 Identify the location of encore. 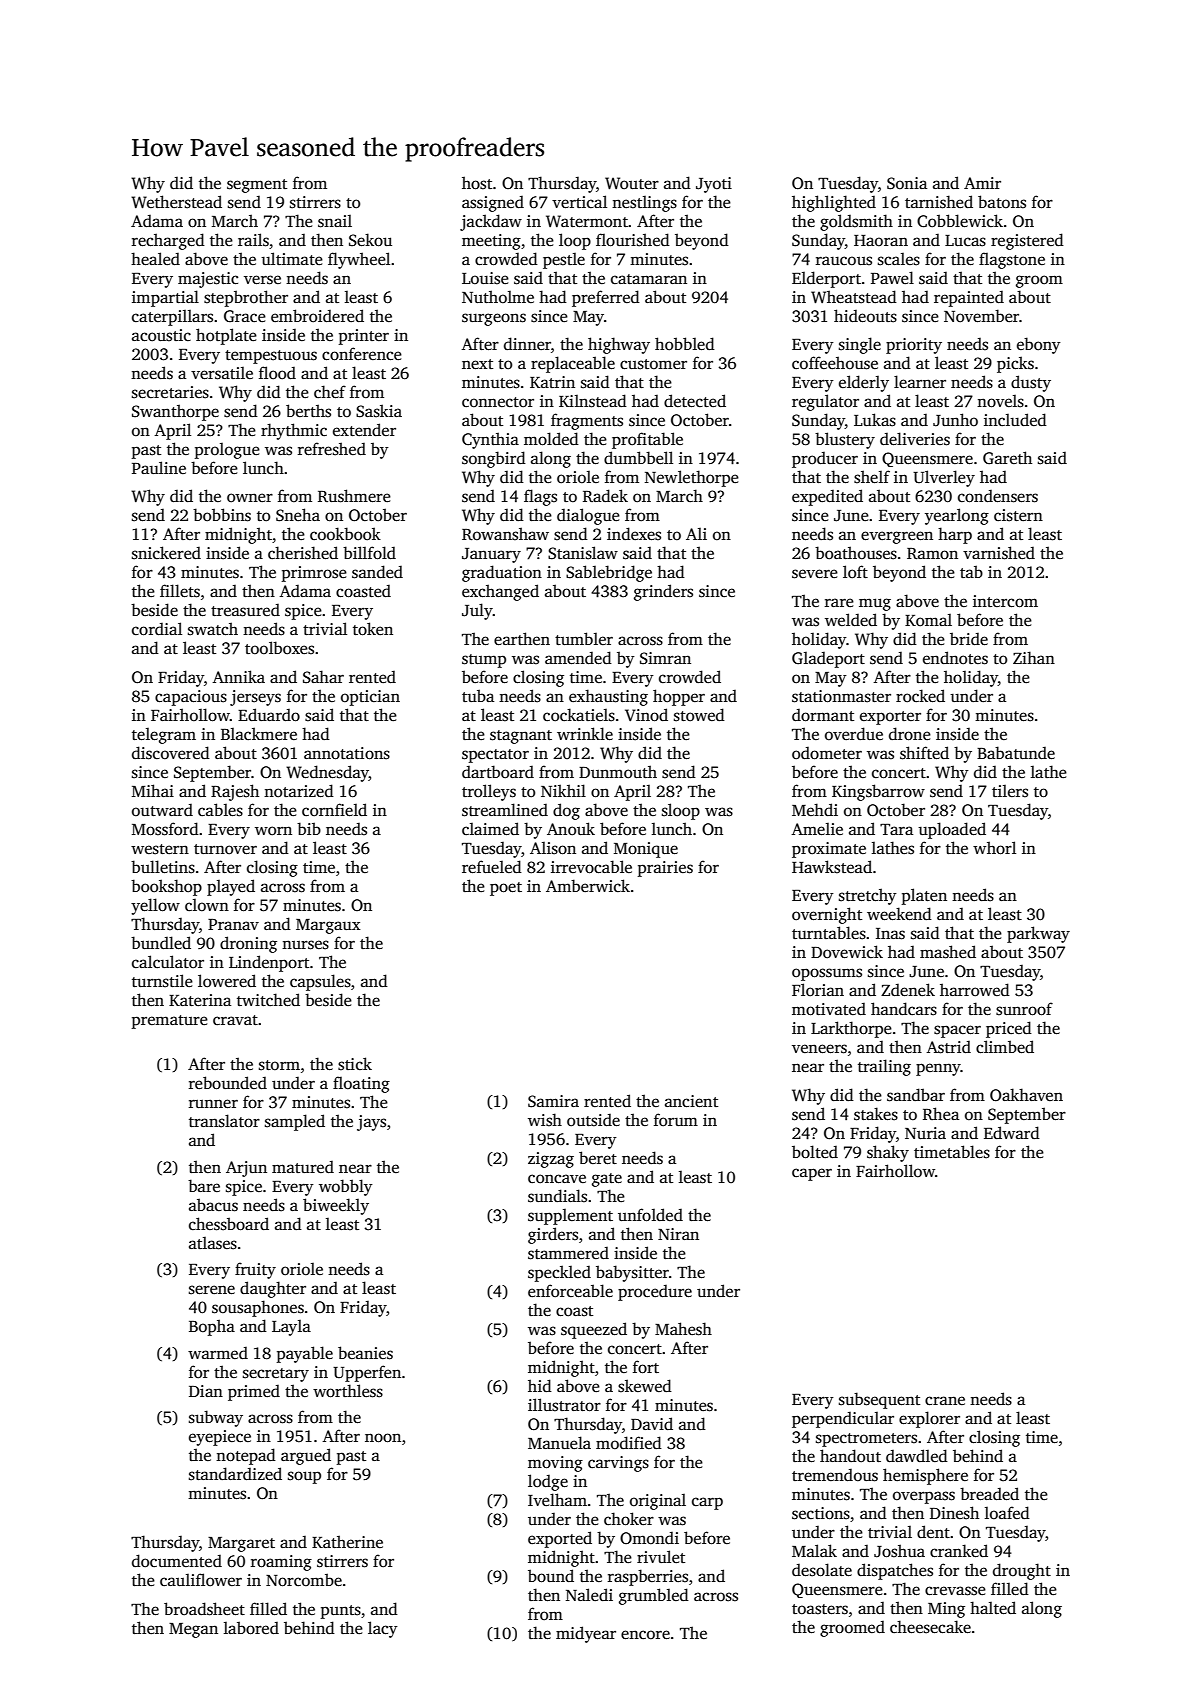
(645, 1635).
